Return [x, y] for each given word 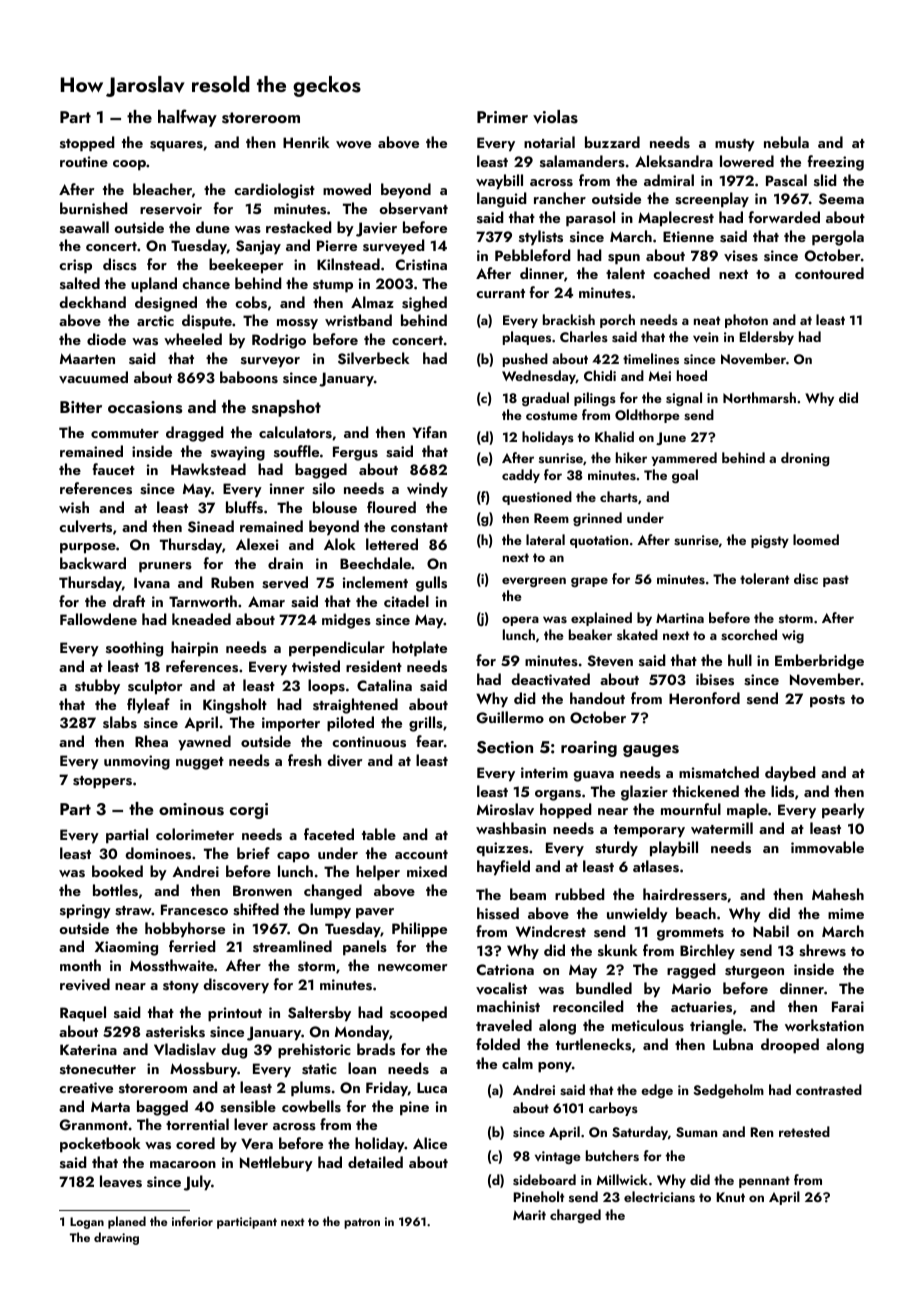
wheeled [193, 339]
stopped [87, 144]
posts [827, 701]
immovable [827, 847]
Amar [266, 601]
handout [597, 698]
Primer [502, 117]
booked [117, 871]
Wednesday [539, 377]
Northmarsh [759, 397]
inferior [192, 1221]
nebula [786, 142]
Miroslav [505, 809]
